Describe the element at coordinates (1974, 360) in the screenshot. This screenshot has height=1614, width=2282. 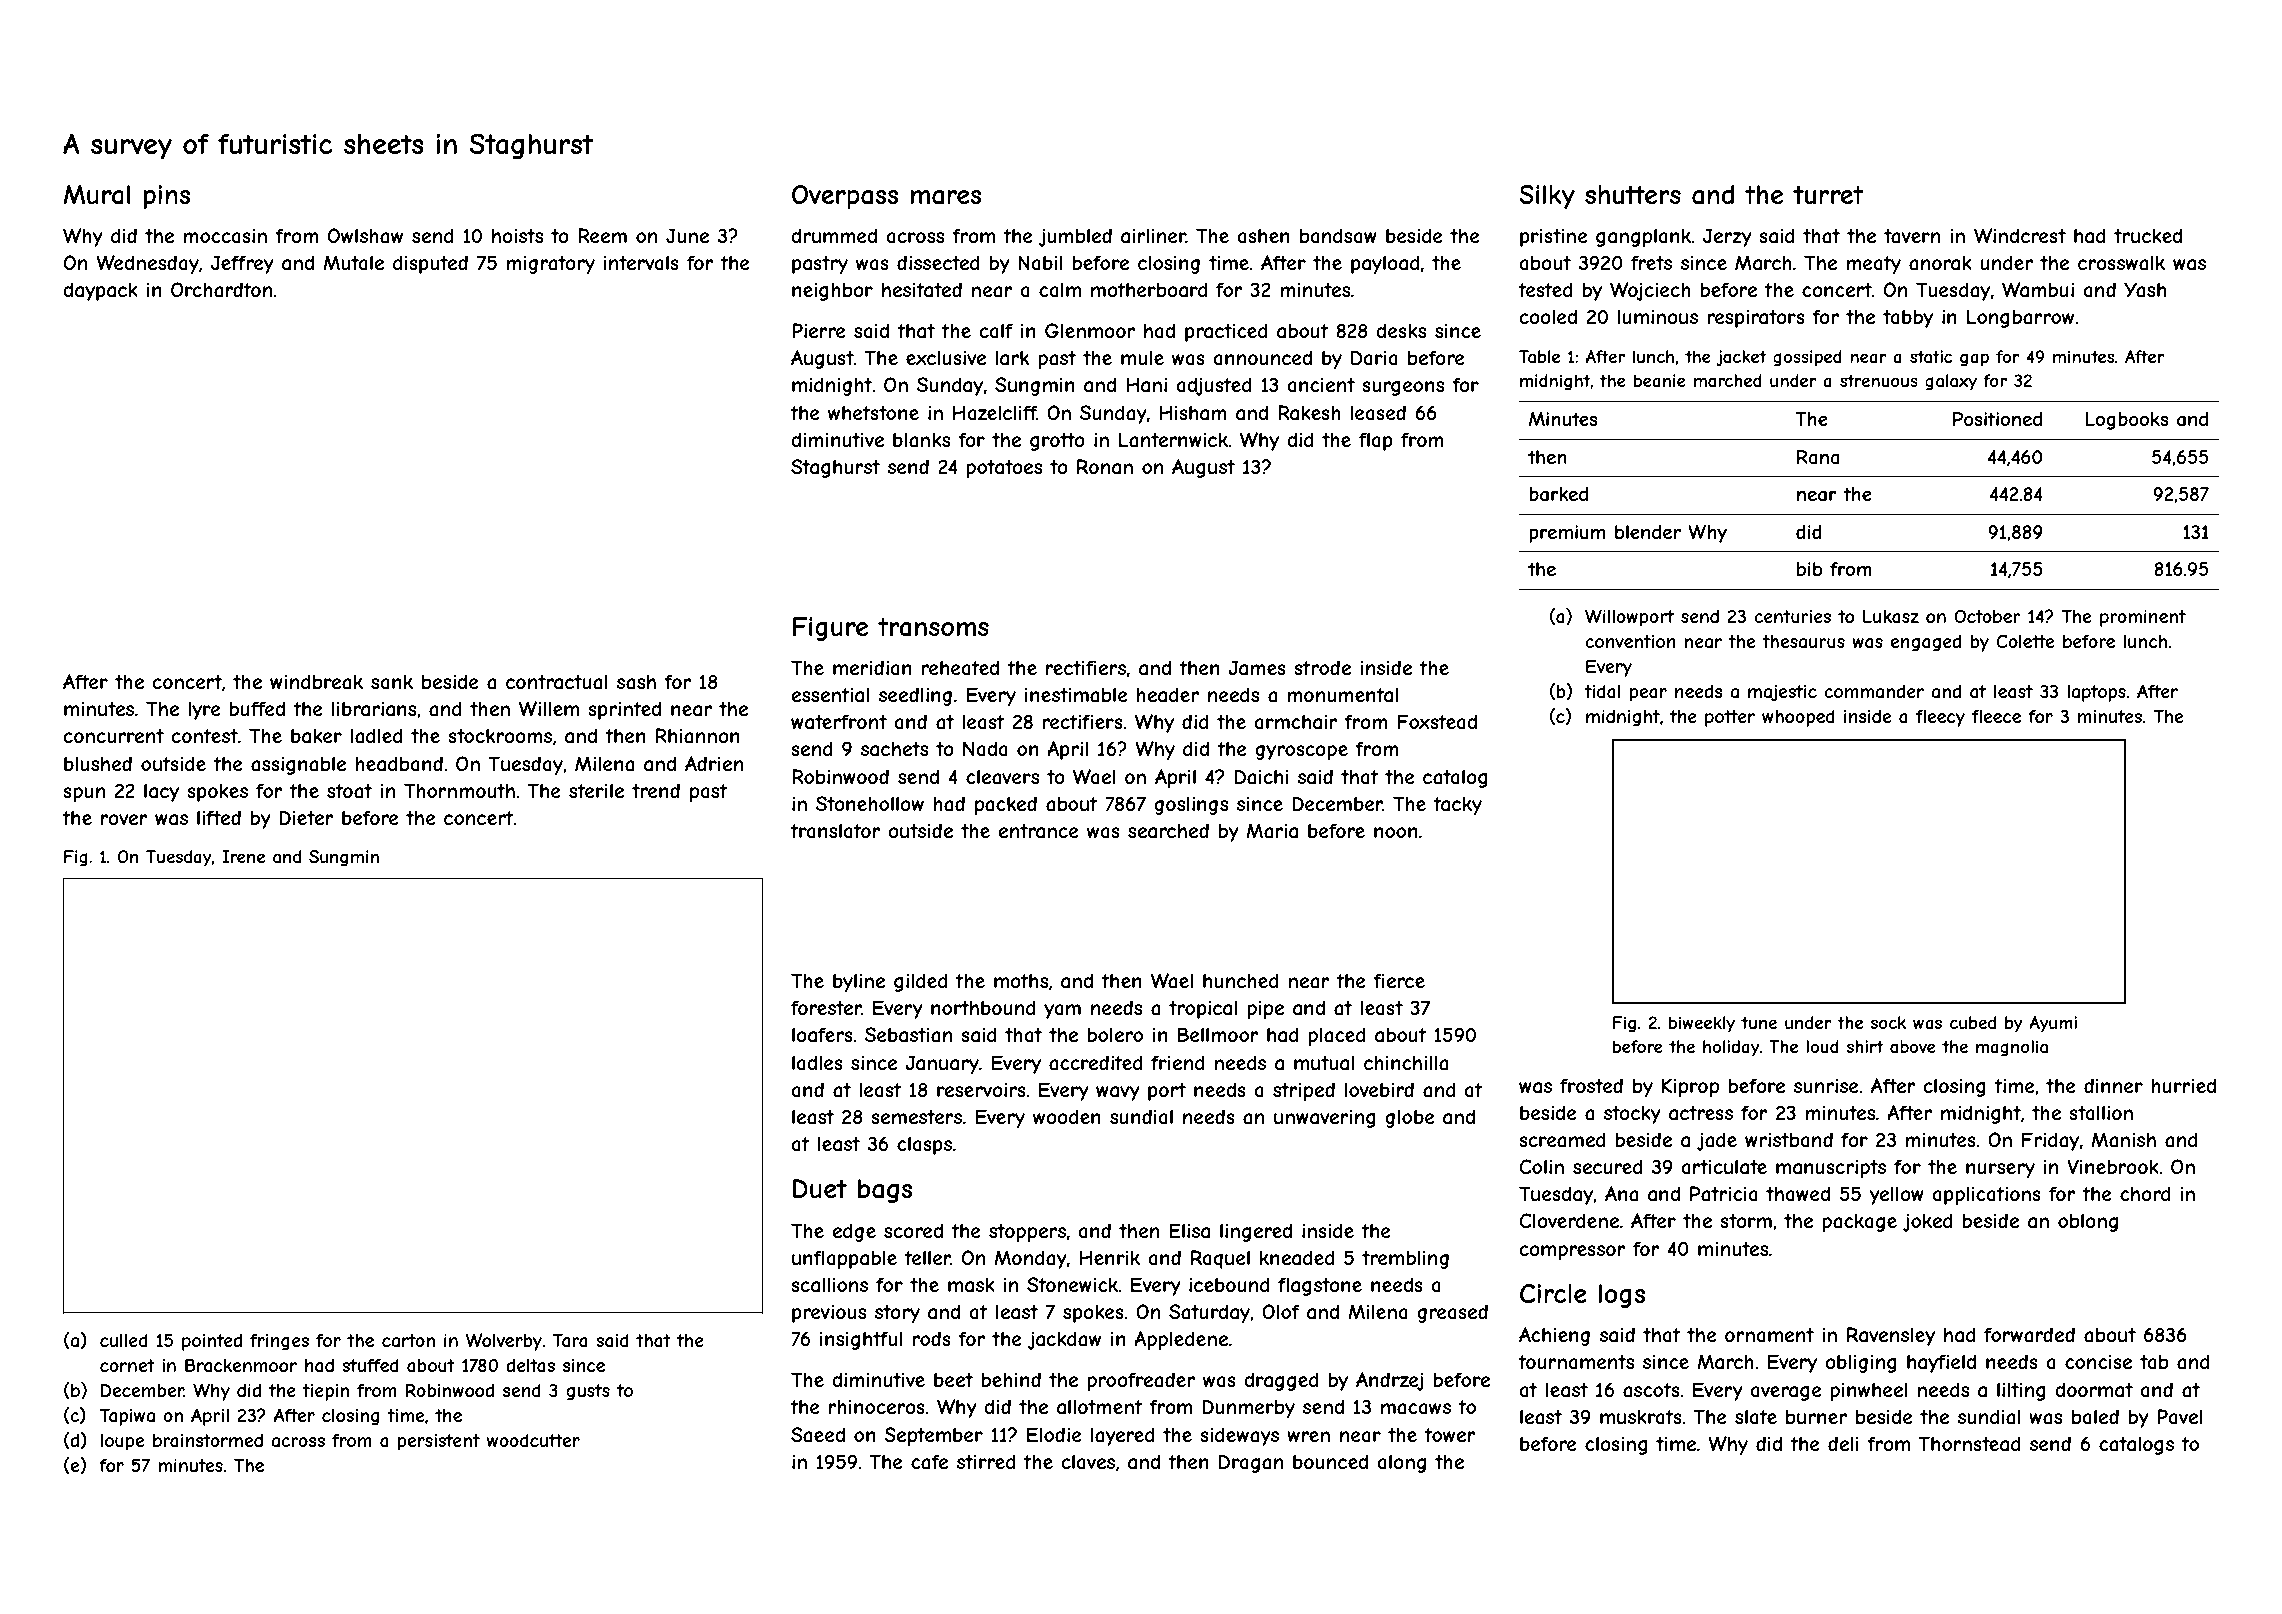
I see `gap` at that location.
